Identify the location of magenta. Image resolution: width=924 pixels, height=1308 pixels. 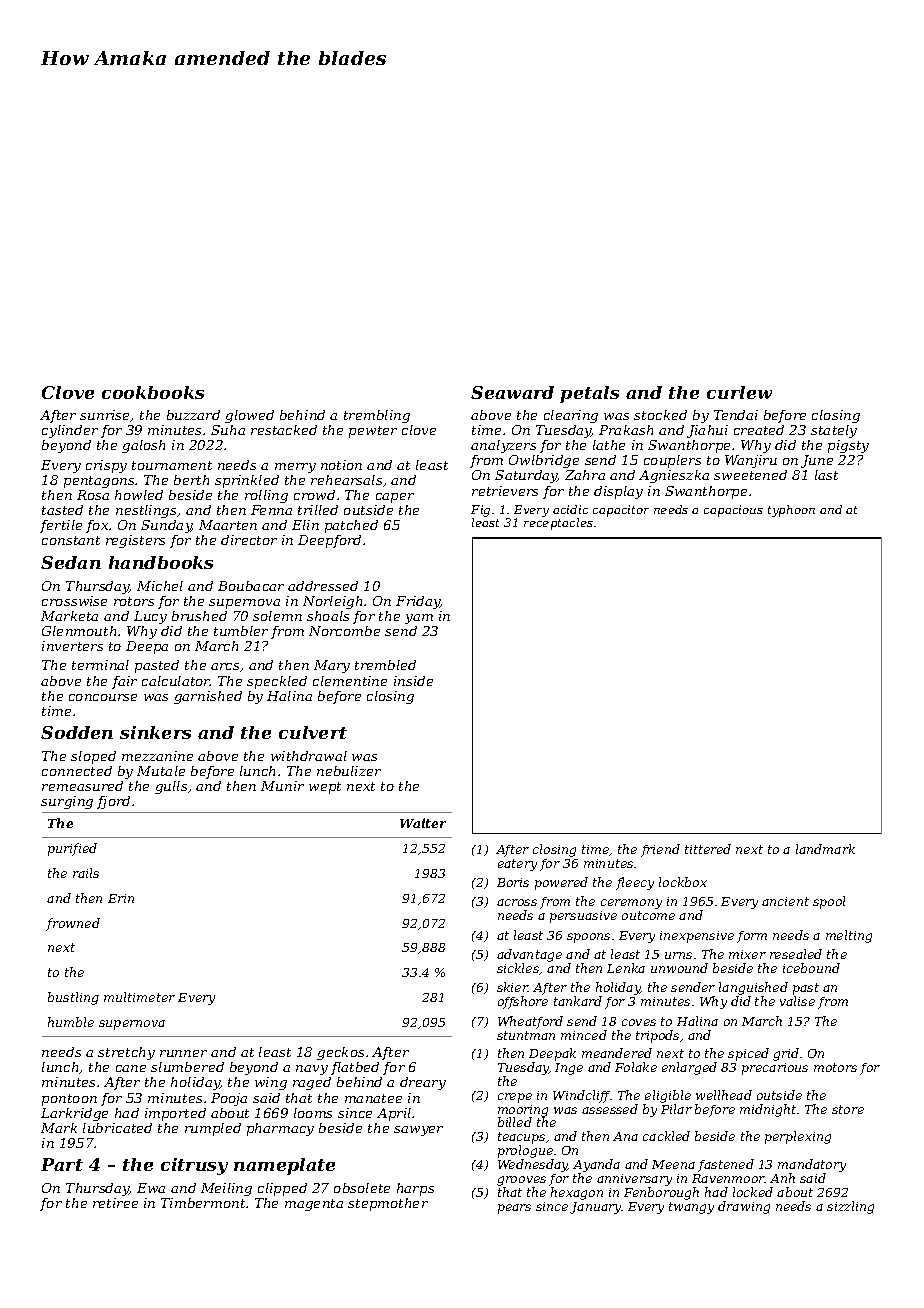
(314, 1205).
